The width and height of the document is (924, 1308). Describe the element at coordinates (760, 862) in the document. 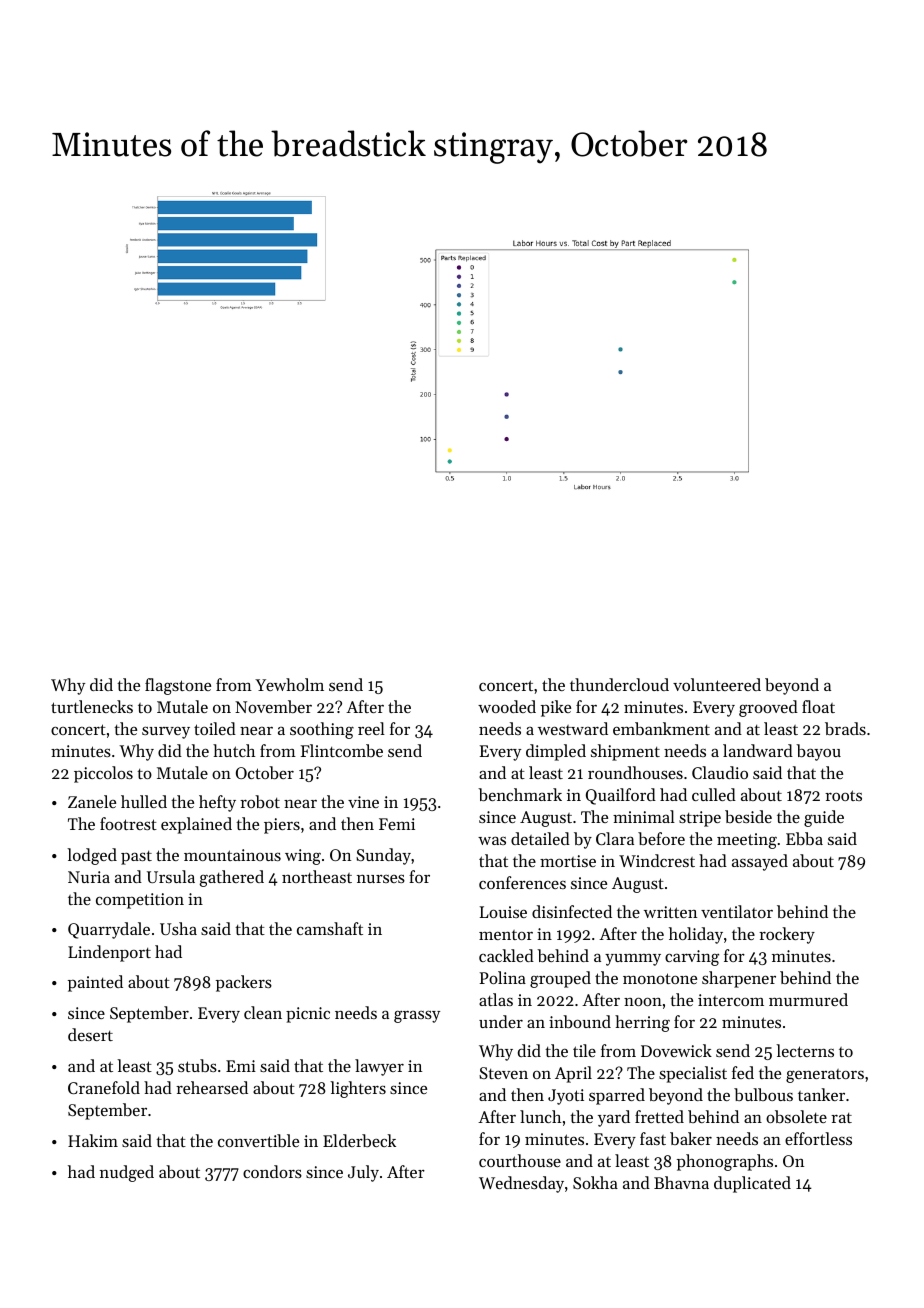

I see `assayed` at that location.
